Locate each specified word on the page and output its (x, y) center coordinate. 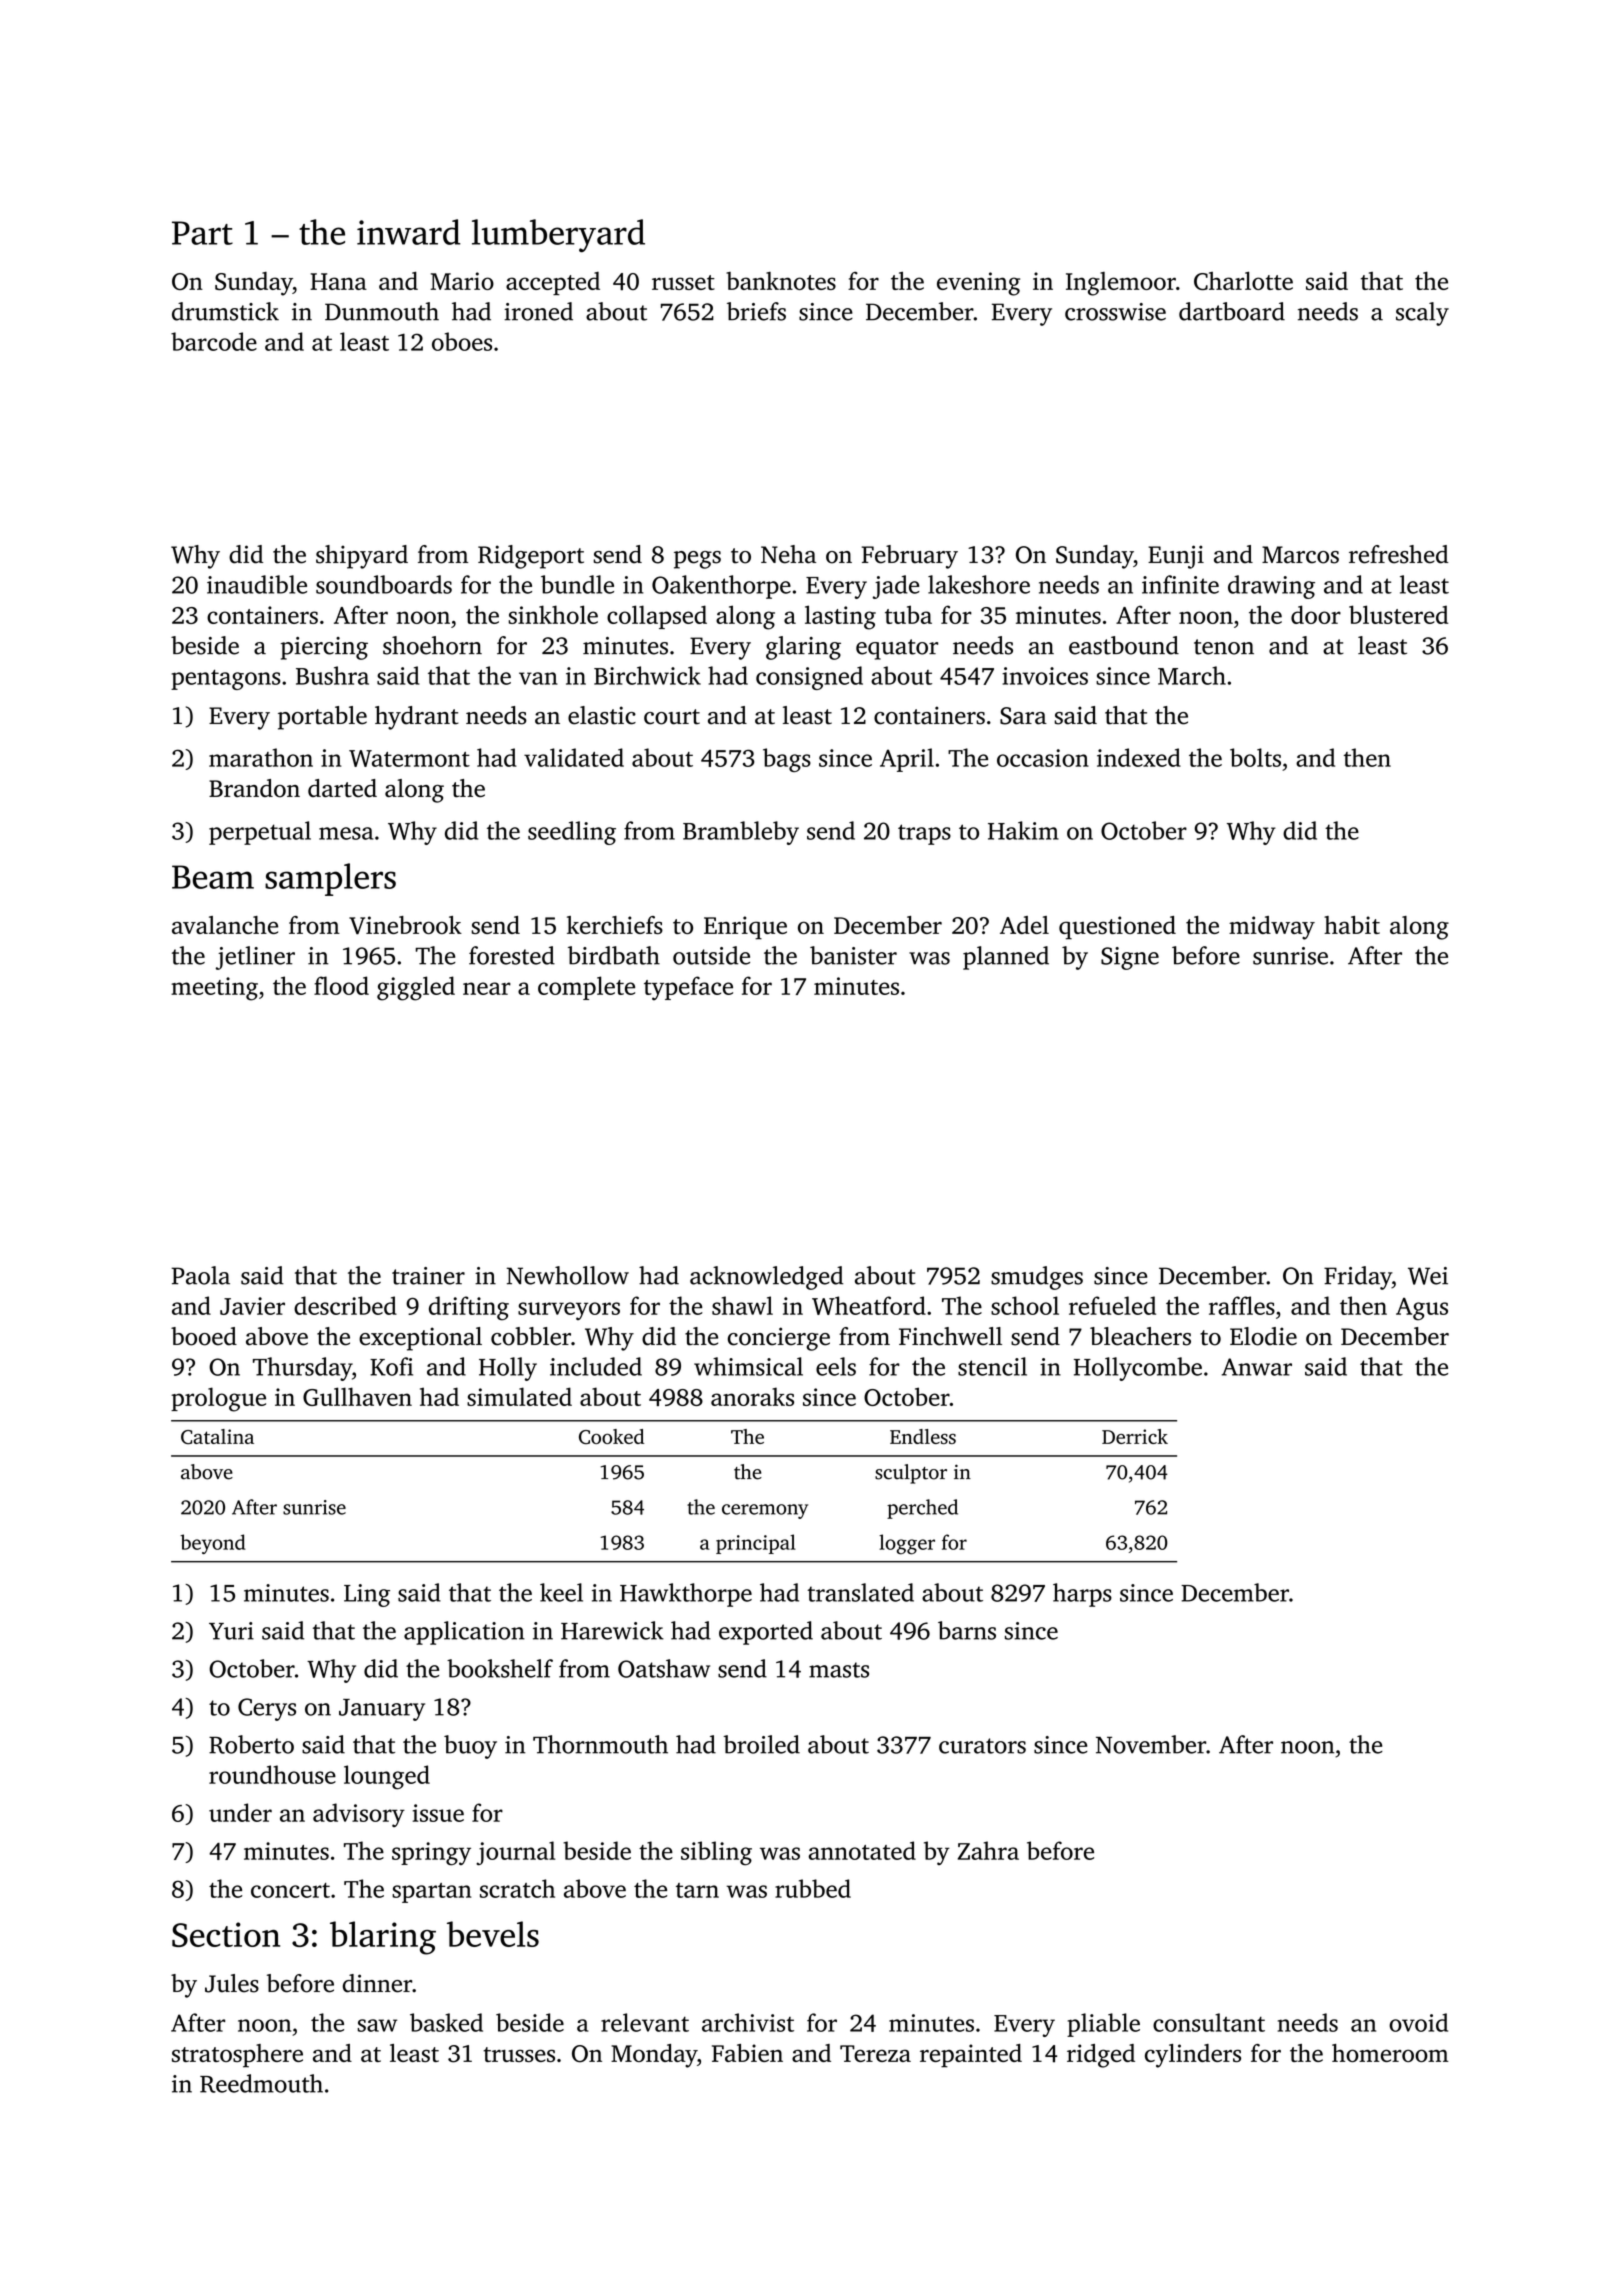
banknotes (781, 281)
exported (766, 1633)
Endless (923, 1436)
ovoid (1418, 2022)
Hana (338, 281)
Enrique (745, 928)
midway (1272, 928)
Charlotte (1243, 280)
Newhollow (568, 1275)
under (240, 1812)
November (1151, 1744)
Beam (213, 877)
